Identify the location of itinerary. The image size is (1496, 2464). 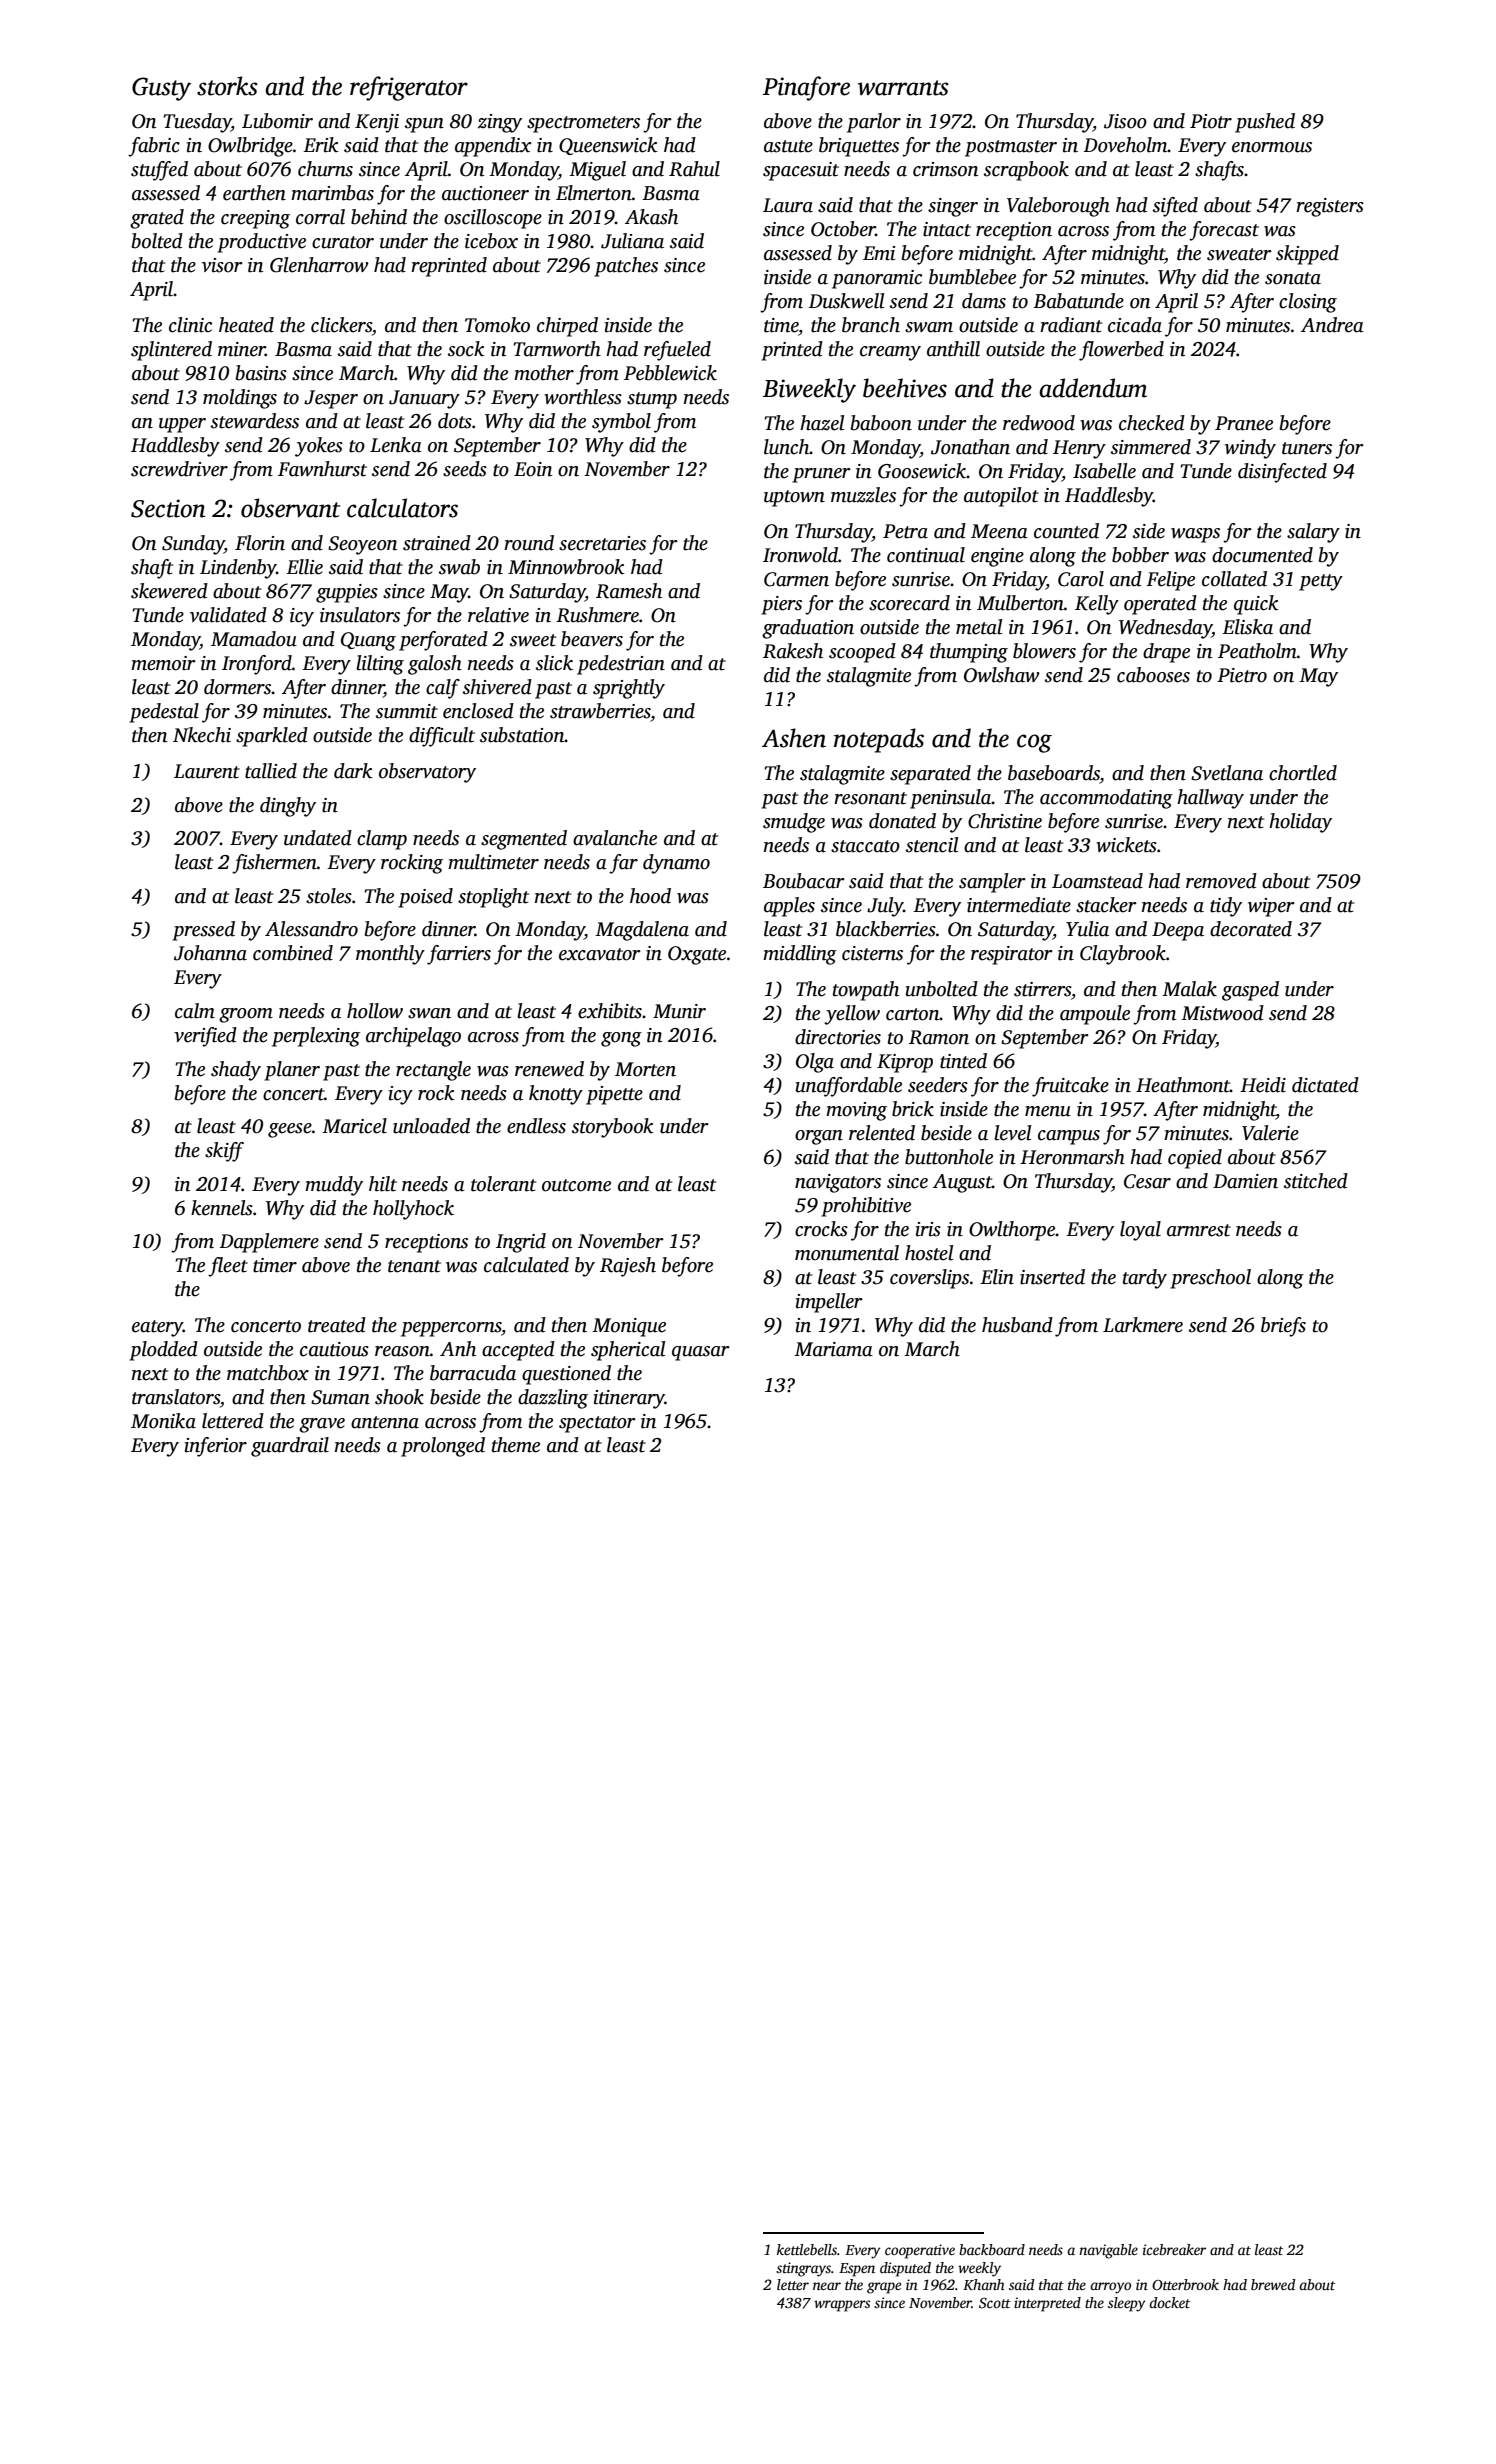
(629, 1399).
